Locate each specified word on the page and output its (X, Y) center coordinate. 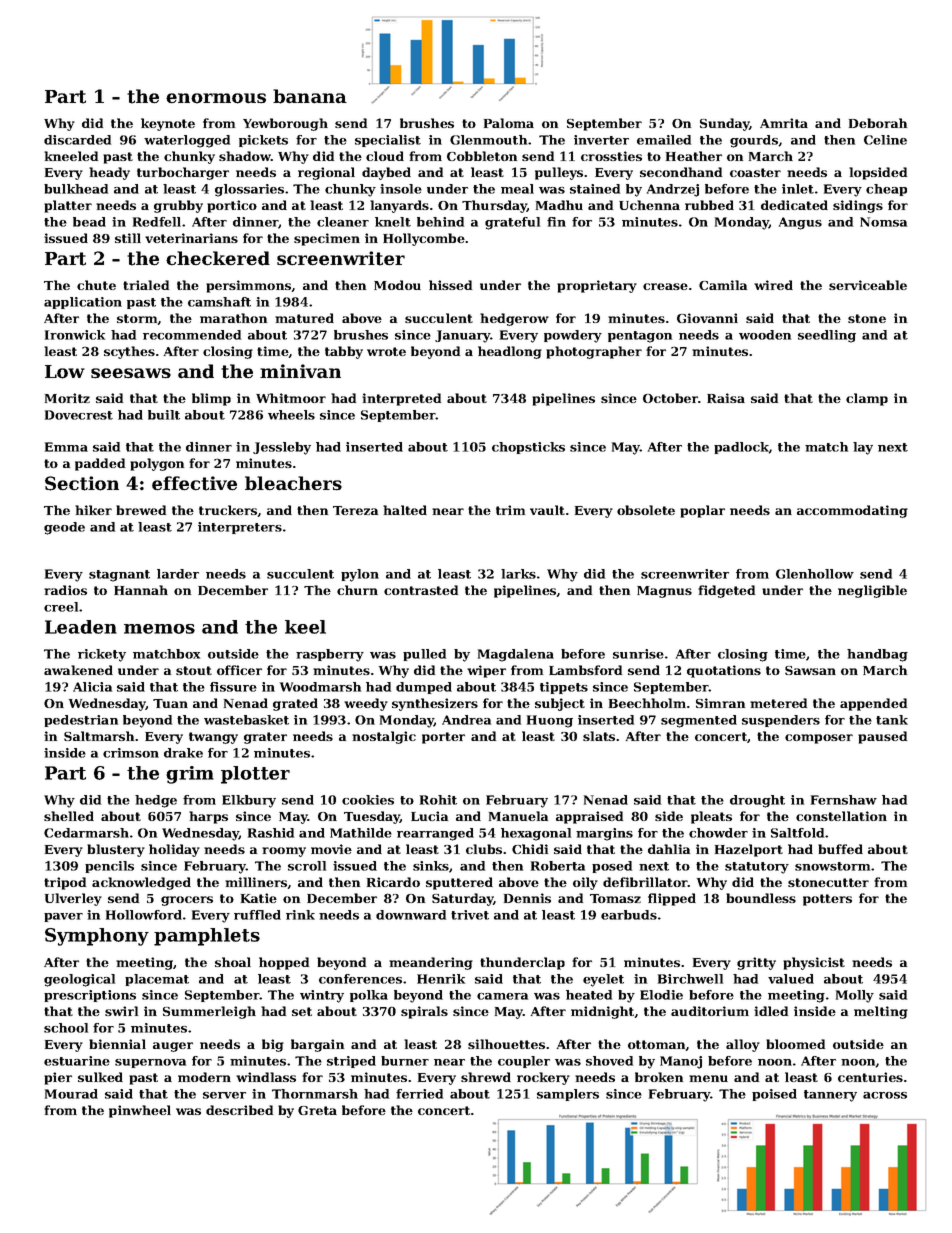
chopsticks (528, 448)
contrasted (421, 590)
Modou (397, 285)
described (239, 1110)
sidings (858, 206)
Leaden (81, 627)
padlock (741, 448)
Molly (855, 996)
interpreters (240, 528)
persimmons (248, 286)
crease (665, 286)
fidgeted (726, 591)
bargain (317, 1045)
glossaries (249, 190)
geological (79, 980)
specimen (327, 239)
